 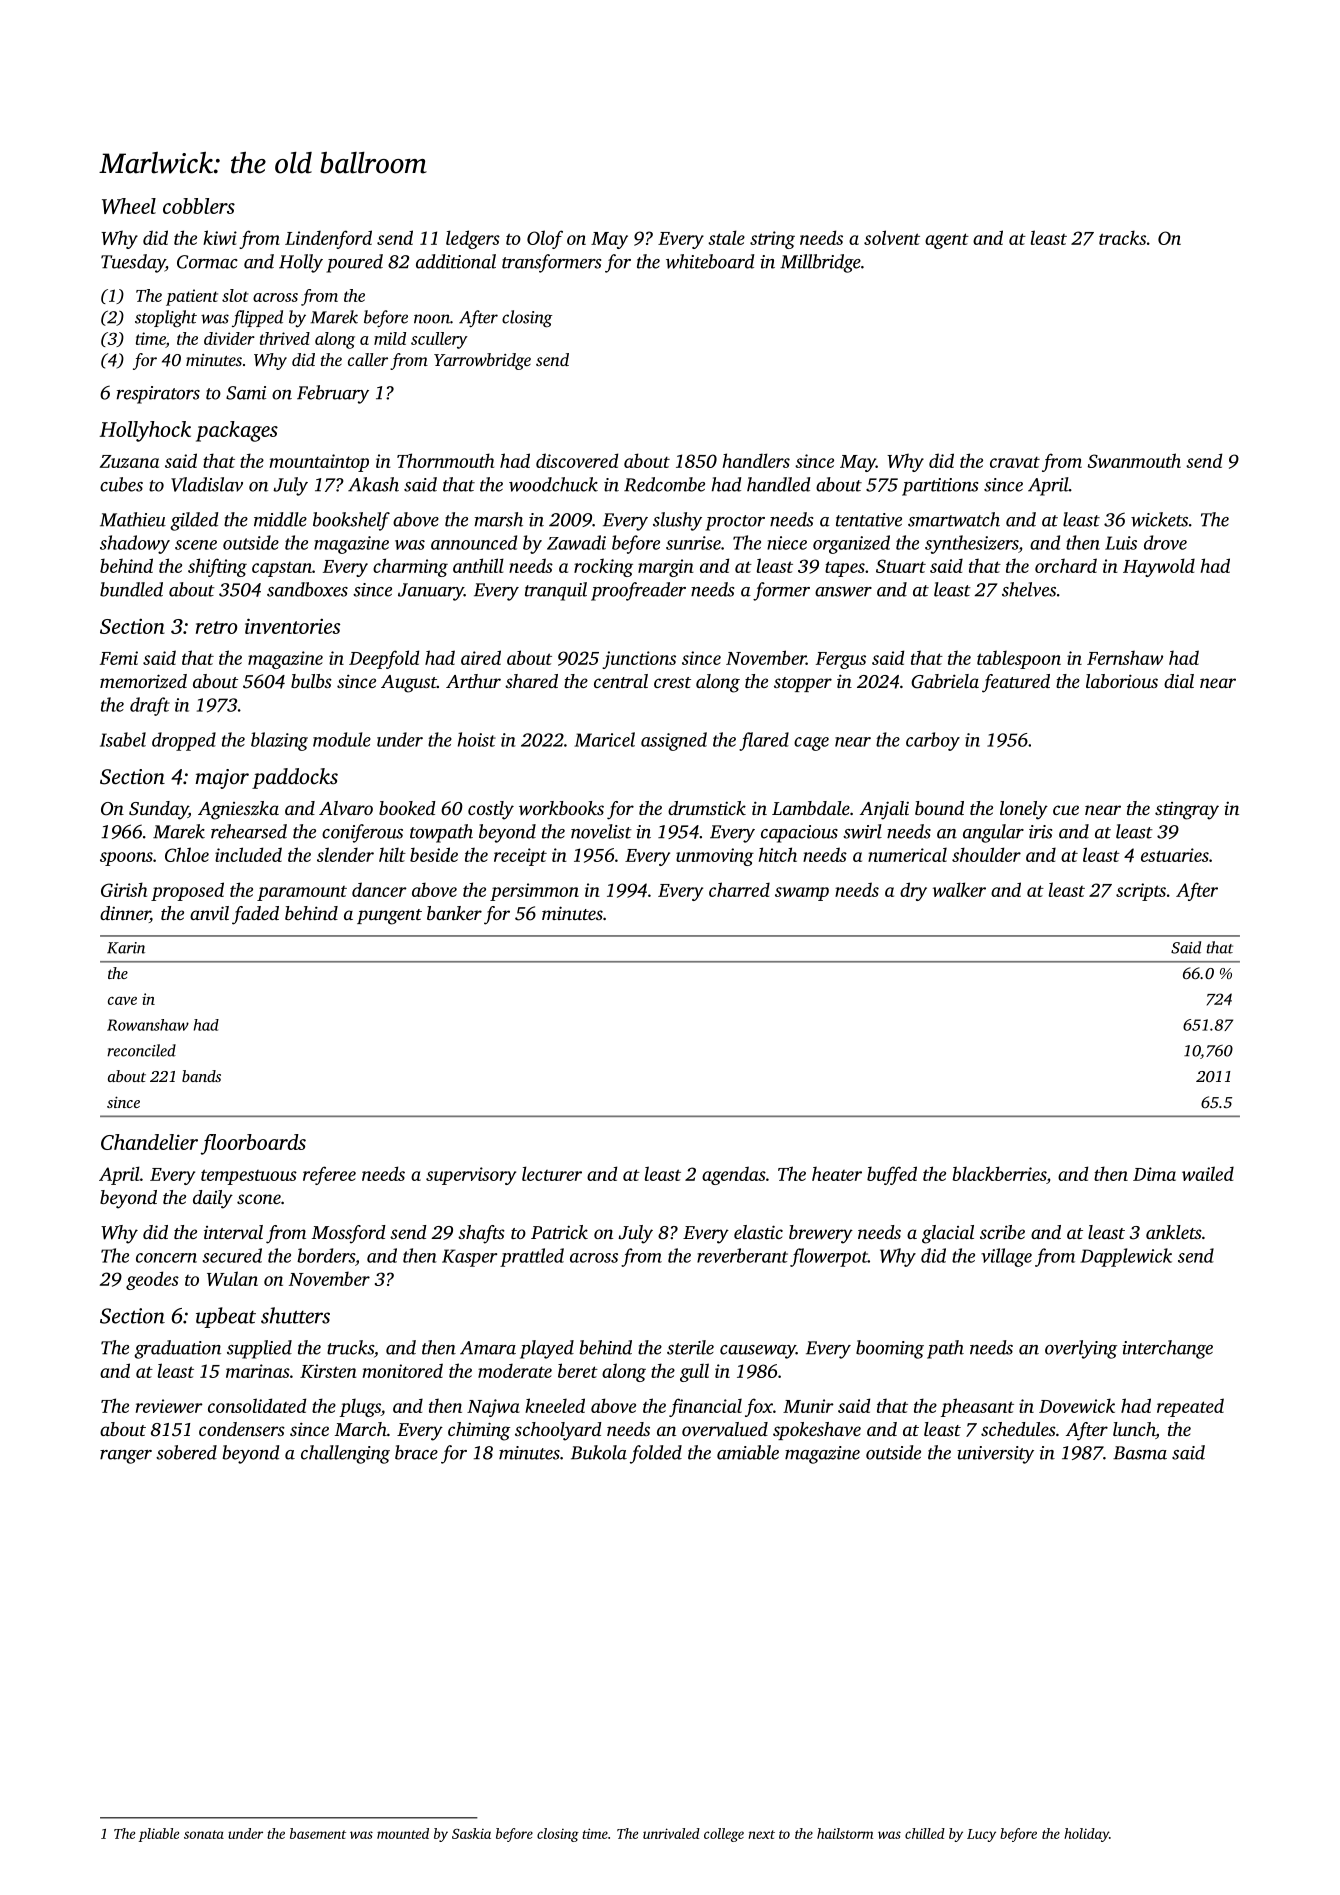 What do you see at coordinates (742, 1255) in the screenshot?
I see `reverberant` at bounding box center [742, 1255].
